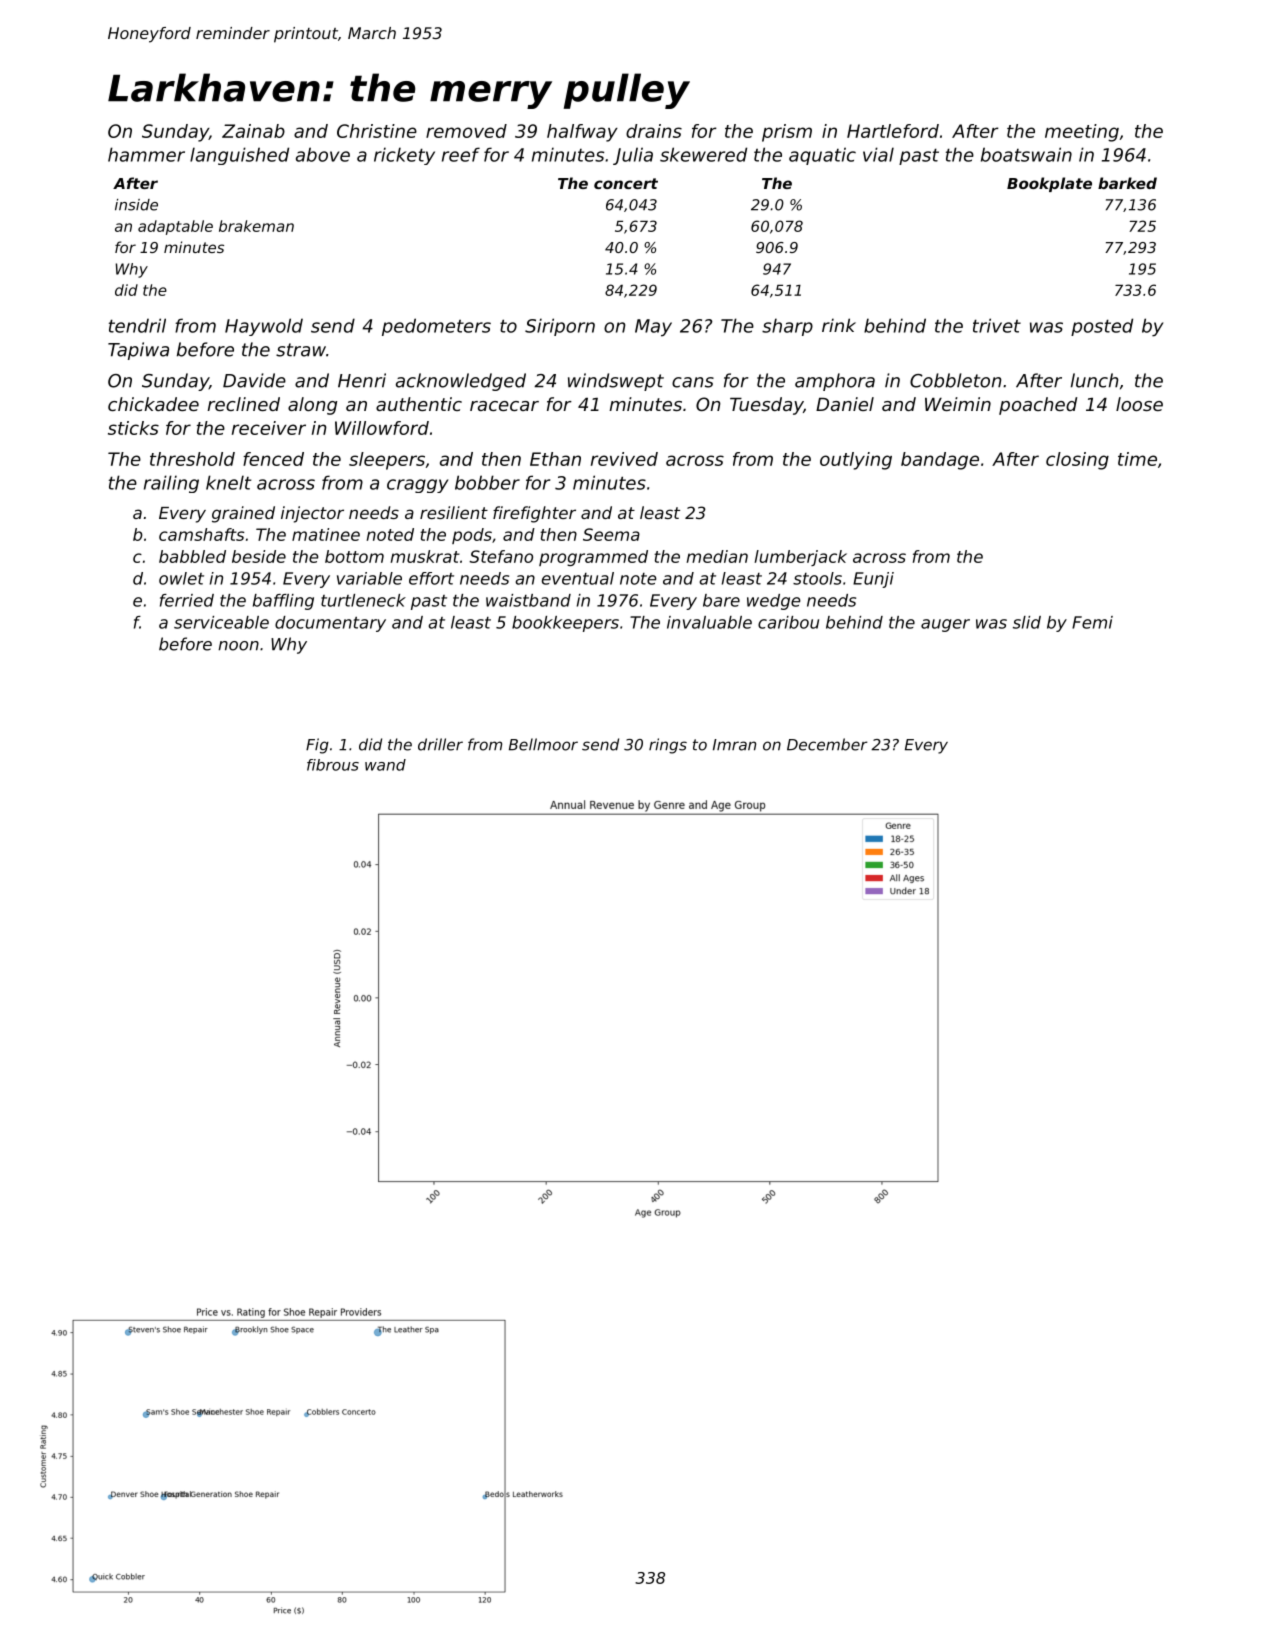  I want to click on Zainab, so click(253, 131).
